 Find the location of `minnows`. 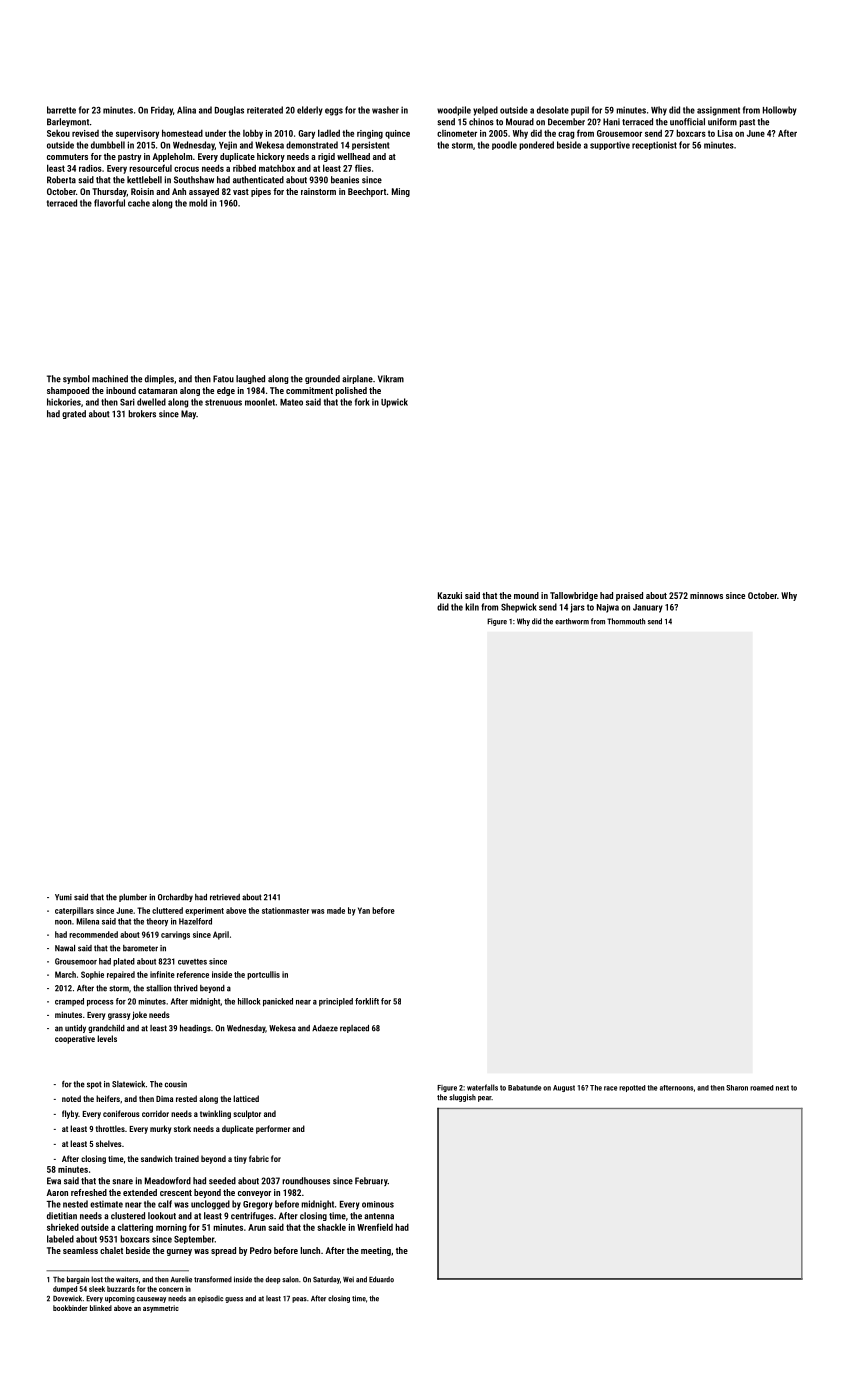

minnows is located at coordinates (706, 595).
